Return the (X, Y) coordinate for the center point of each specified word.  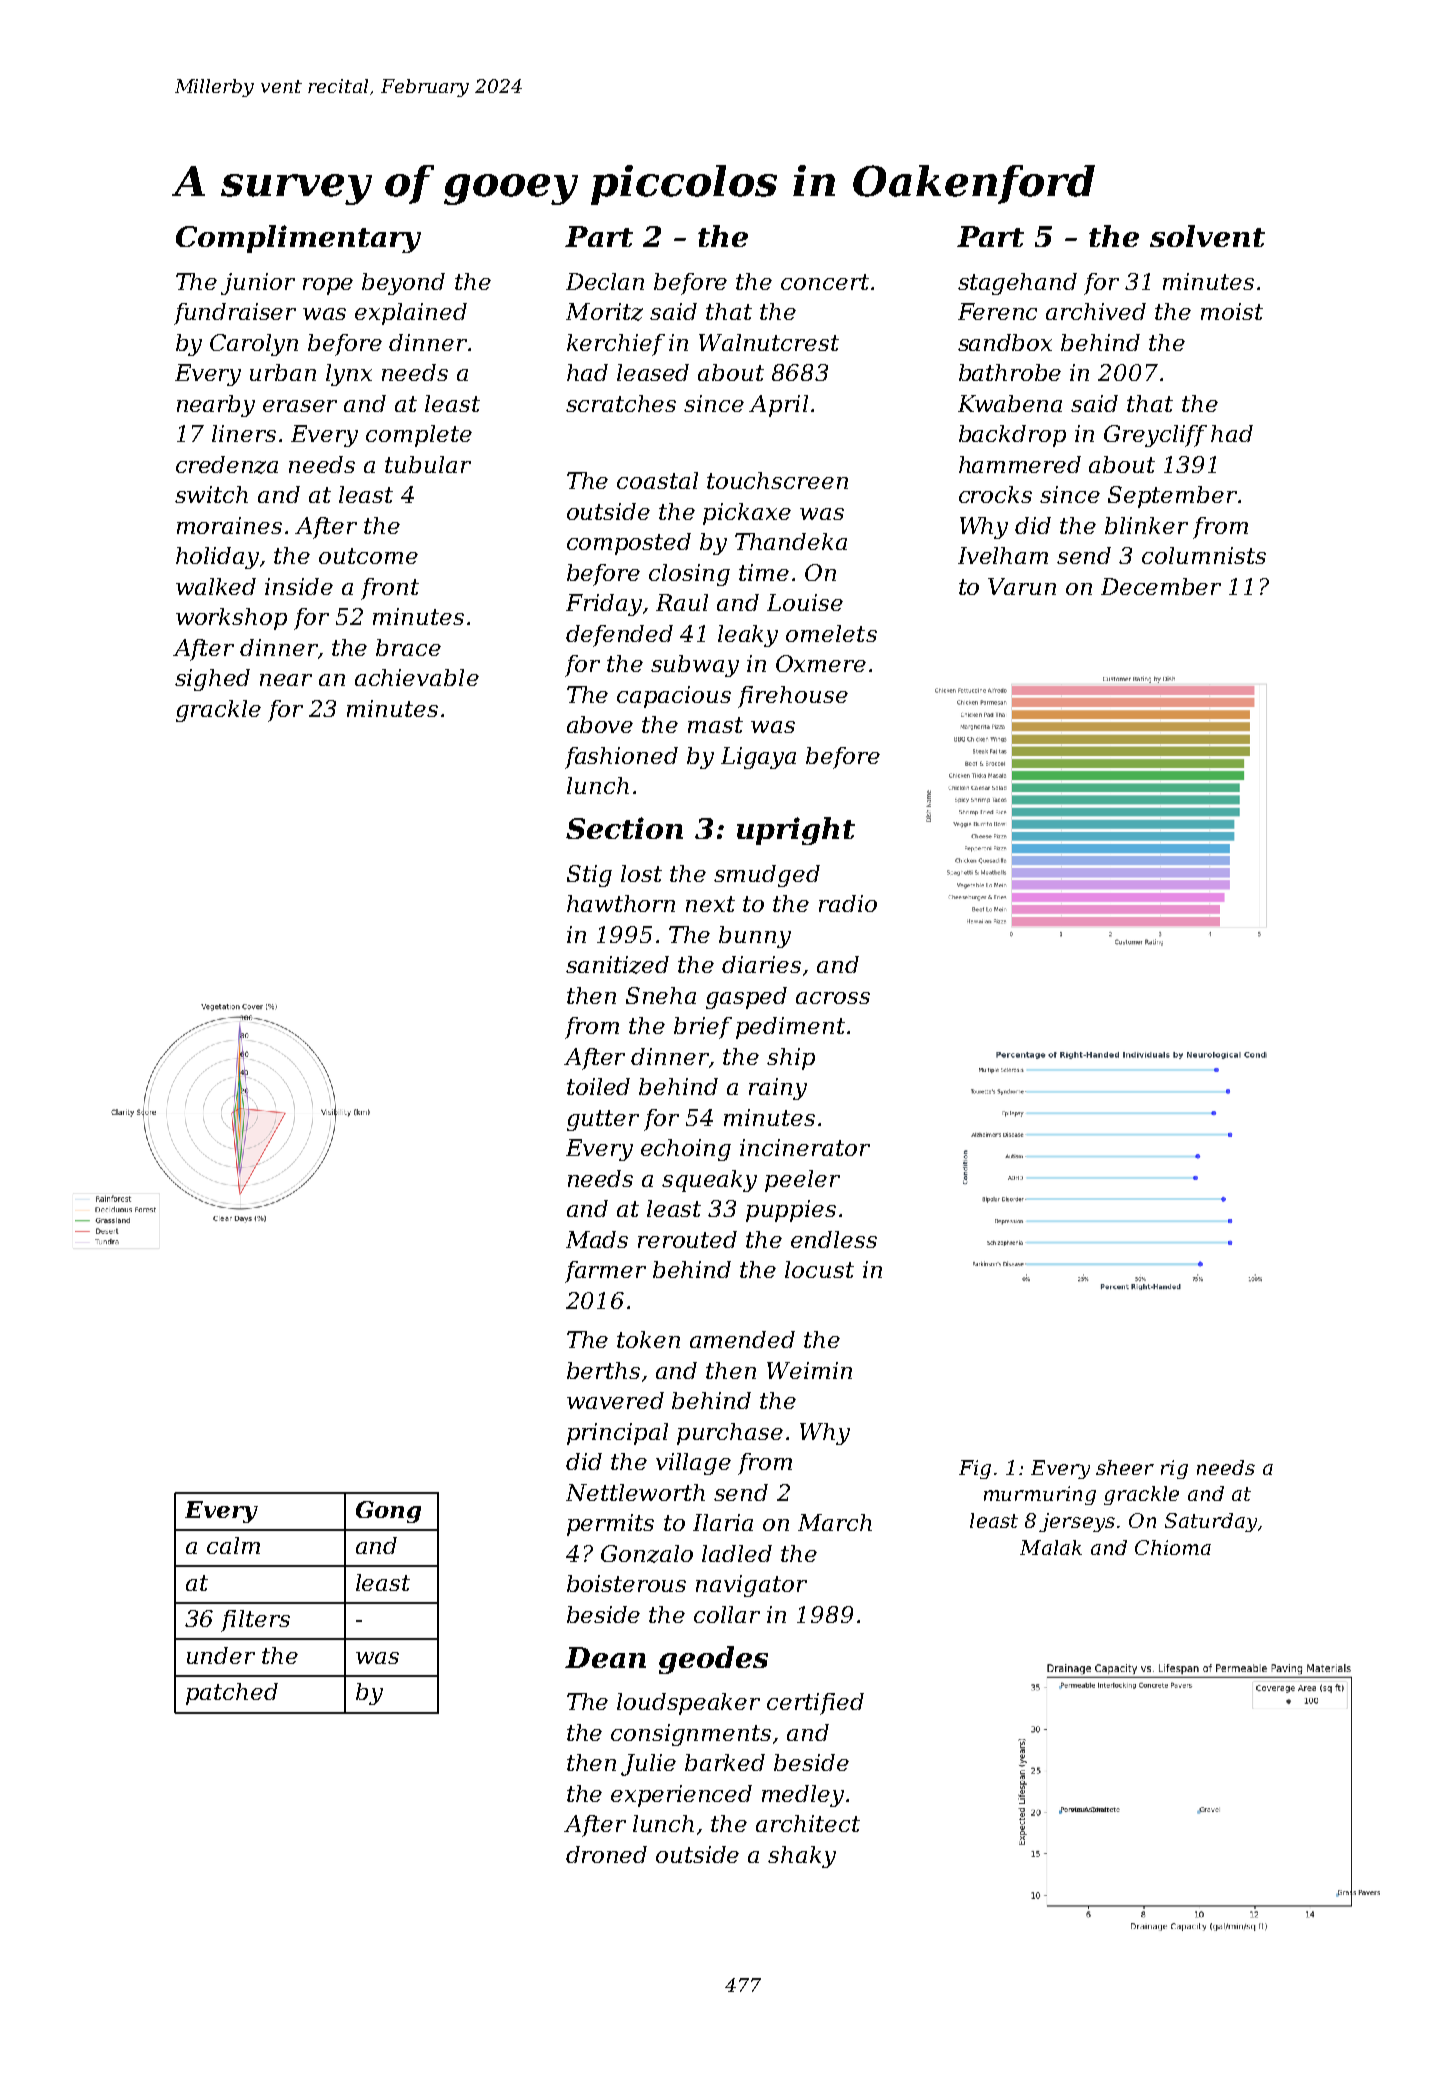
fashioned (621, 758)
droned (606, 1854)
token (648, 1339)
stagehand (1017, 284)
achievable (417, 677)
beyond (403, 284)
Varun (1022, 586)
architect (808, 1823)
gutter (603, 1120)
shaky (802, 1857)
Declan (605, 281)
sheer (1125, 1467)
